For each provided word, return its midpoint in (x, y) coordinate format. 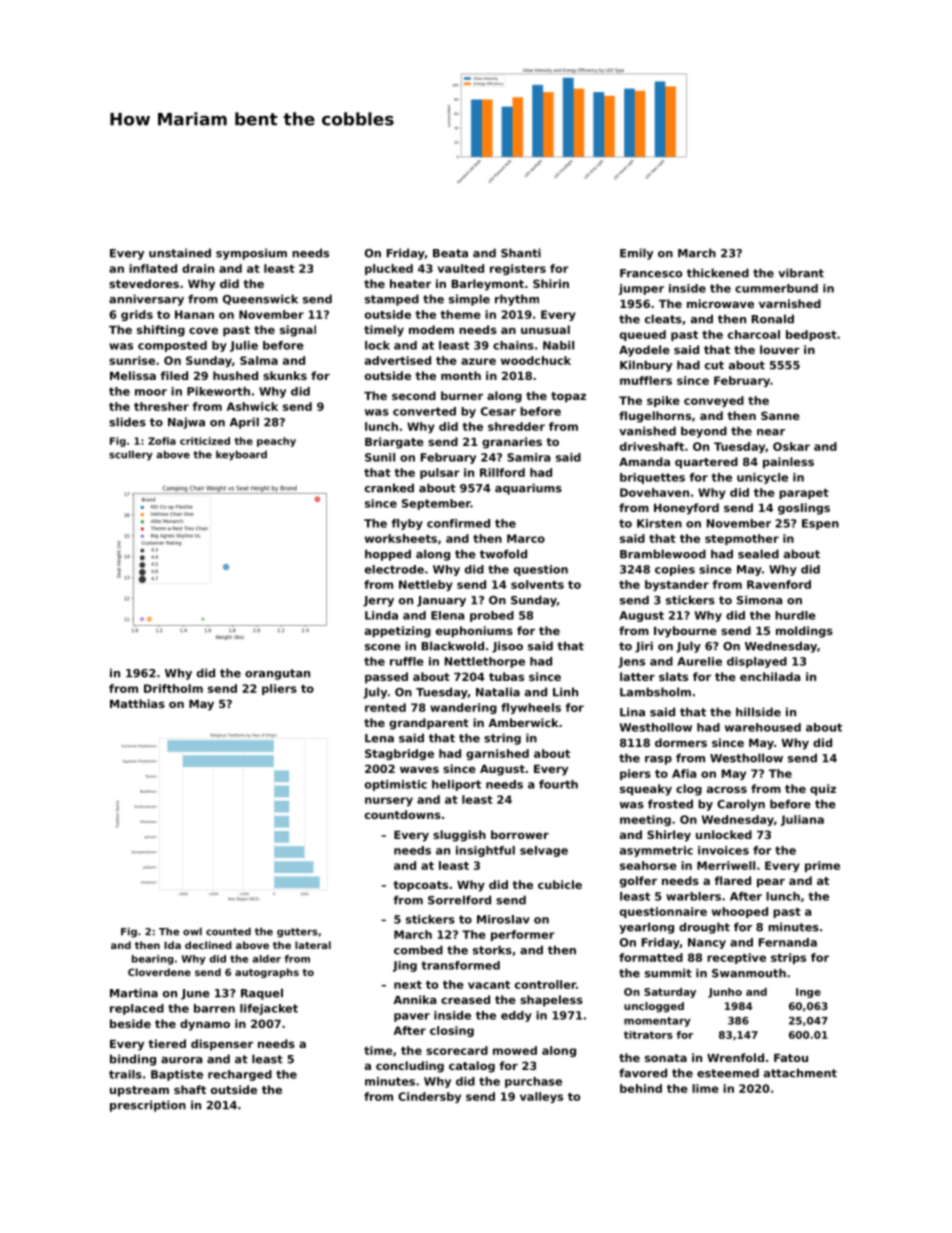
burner (462, 395)
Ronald (773, 319)
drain (198, 268)
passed (386, 678)
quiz (823, 790)
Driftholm (173, 688)
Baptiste (177, 1075)
